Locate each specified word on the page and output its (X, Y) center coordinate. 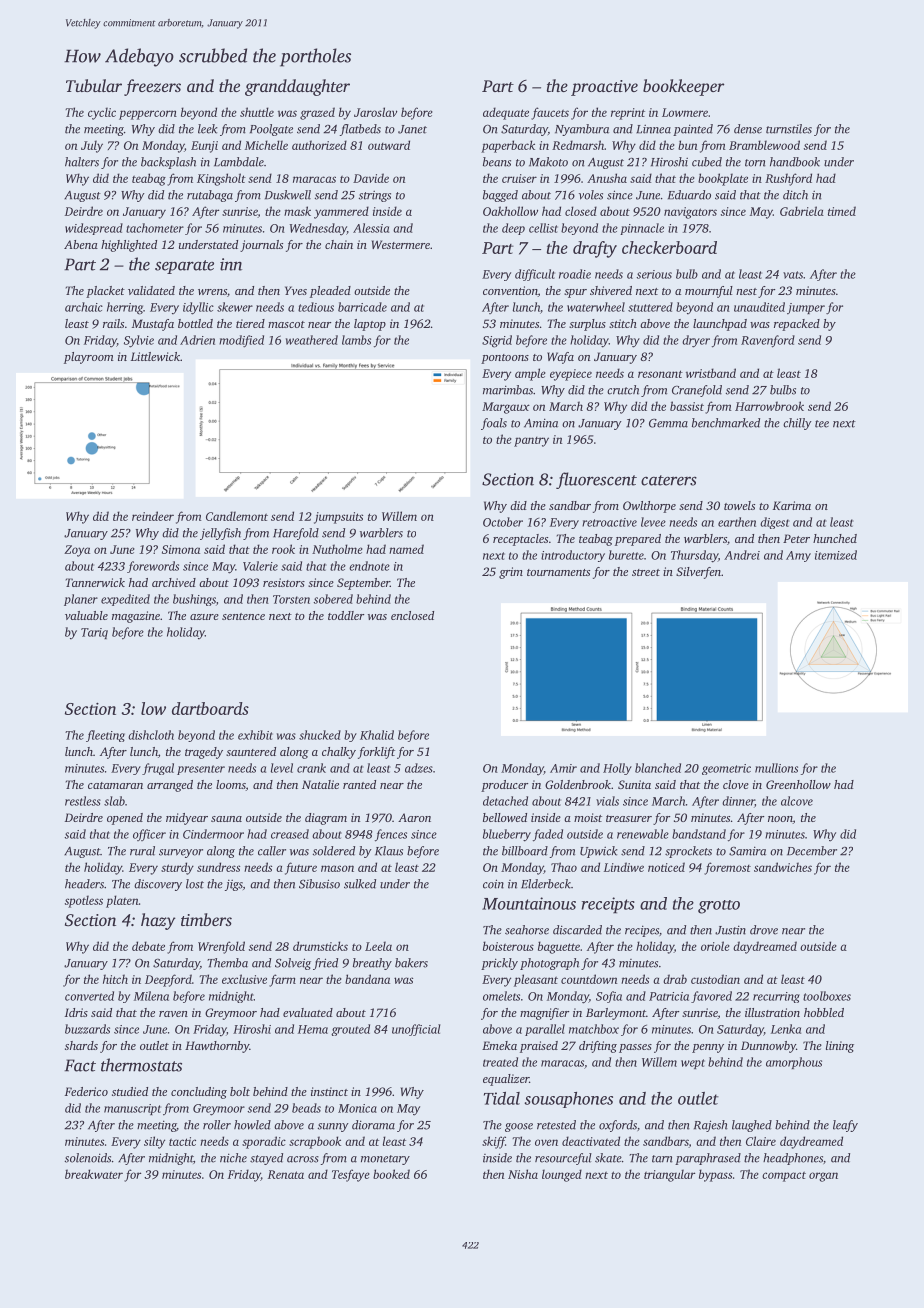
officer (149, 835)
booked (391, 1174)
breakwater (94, 1174)
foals (494, 424)
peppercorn (148, 115)
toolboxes (827, 996)
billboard (525, 851)
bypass (715, 1175)
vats (793, 275)
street (646, 572)
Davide (371, 178)
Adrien (197, 340)
